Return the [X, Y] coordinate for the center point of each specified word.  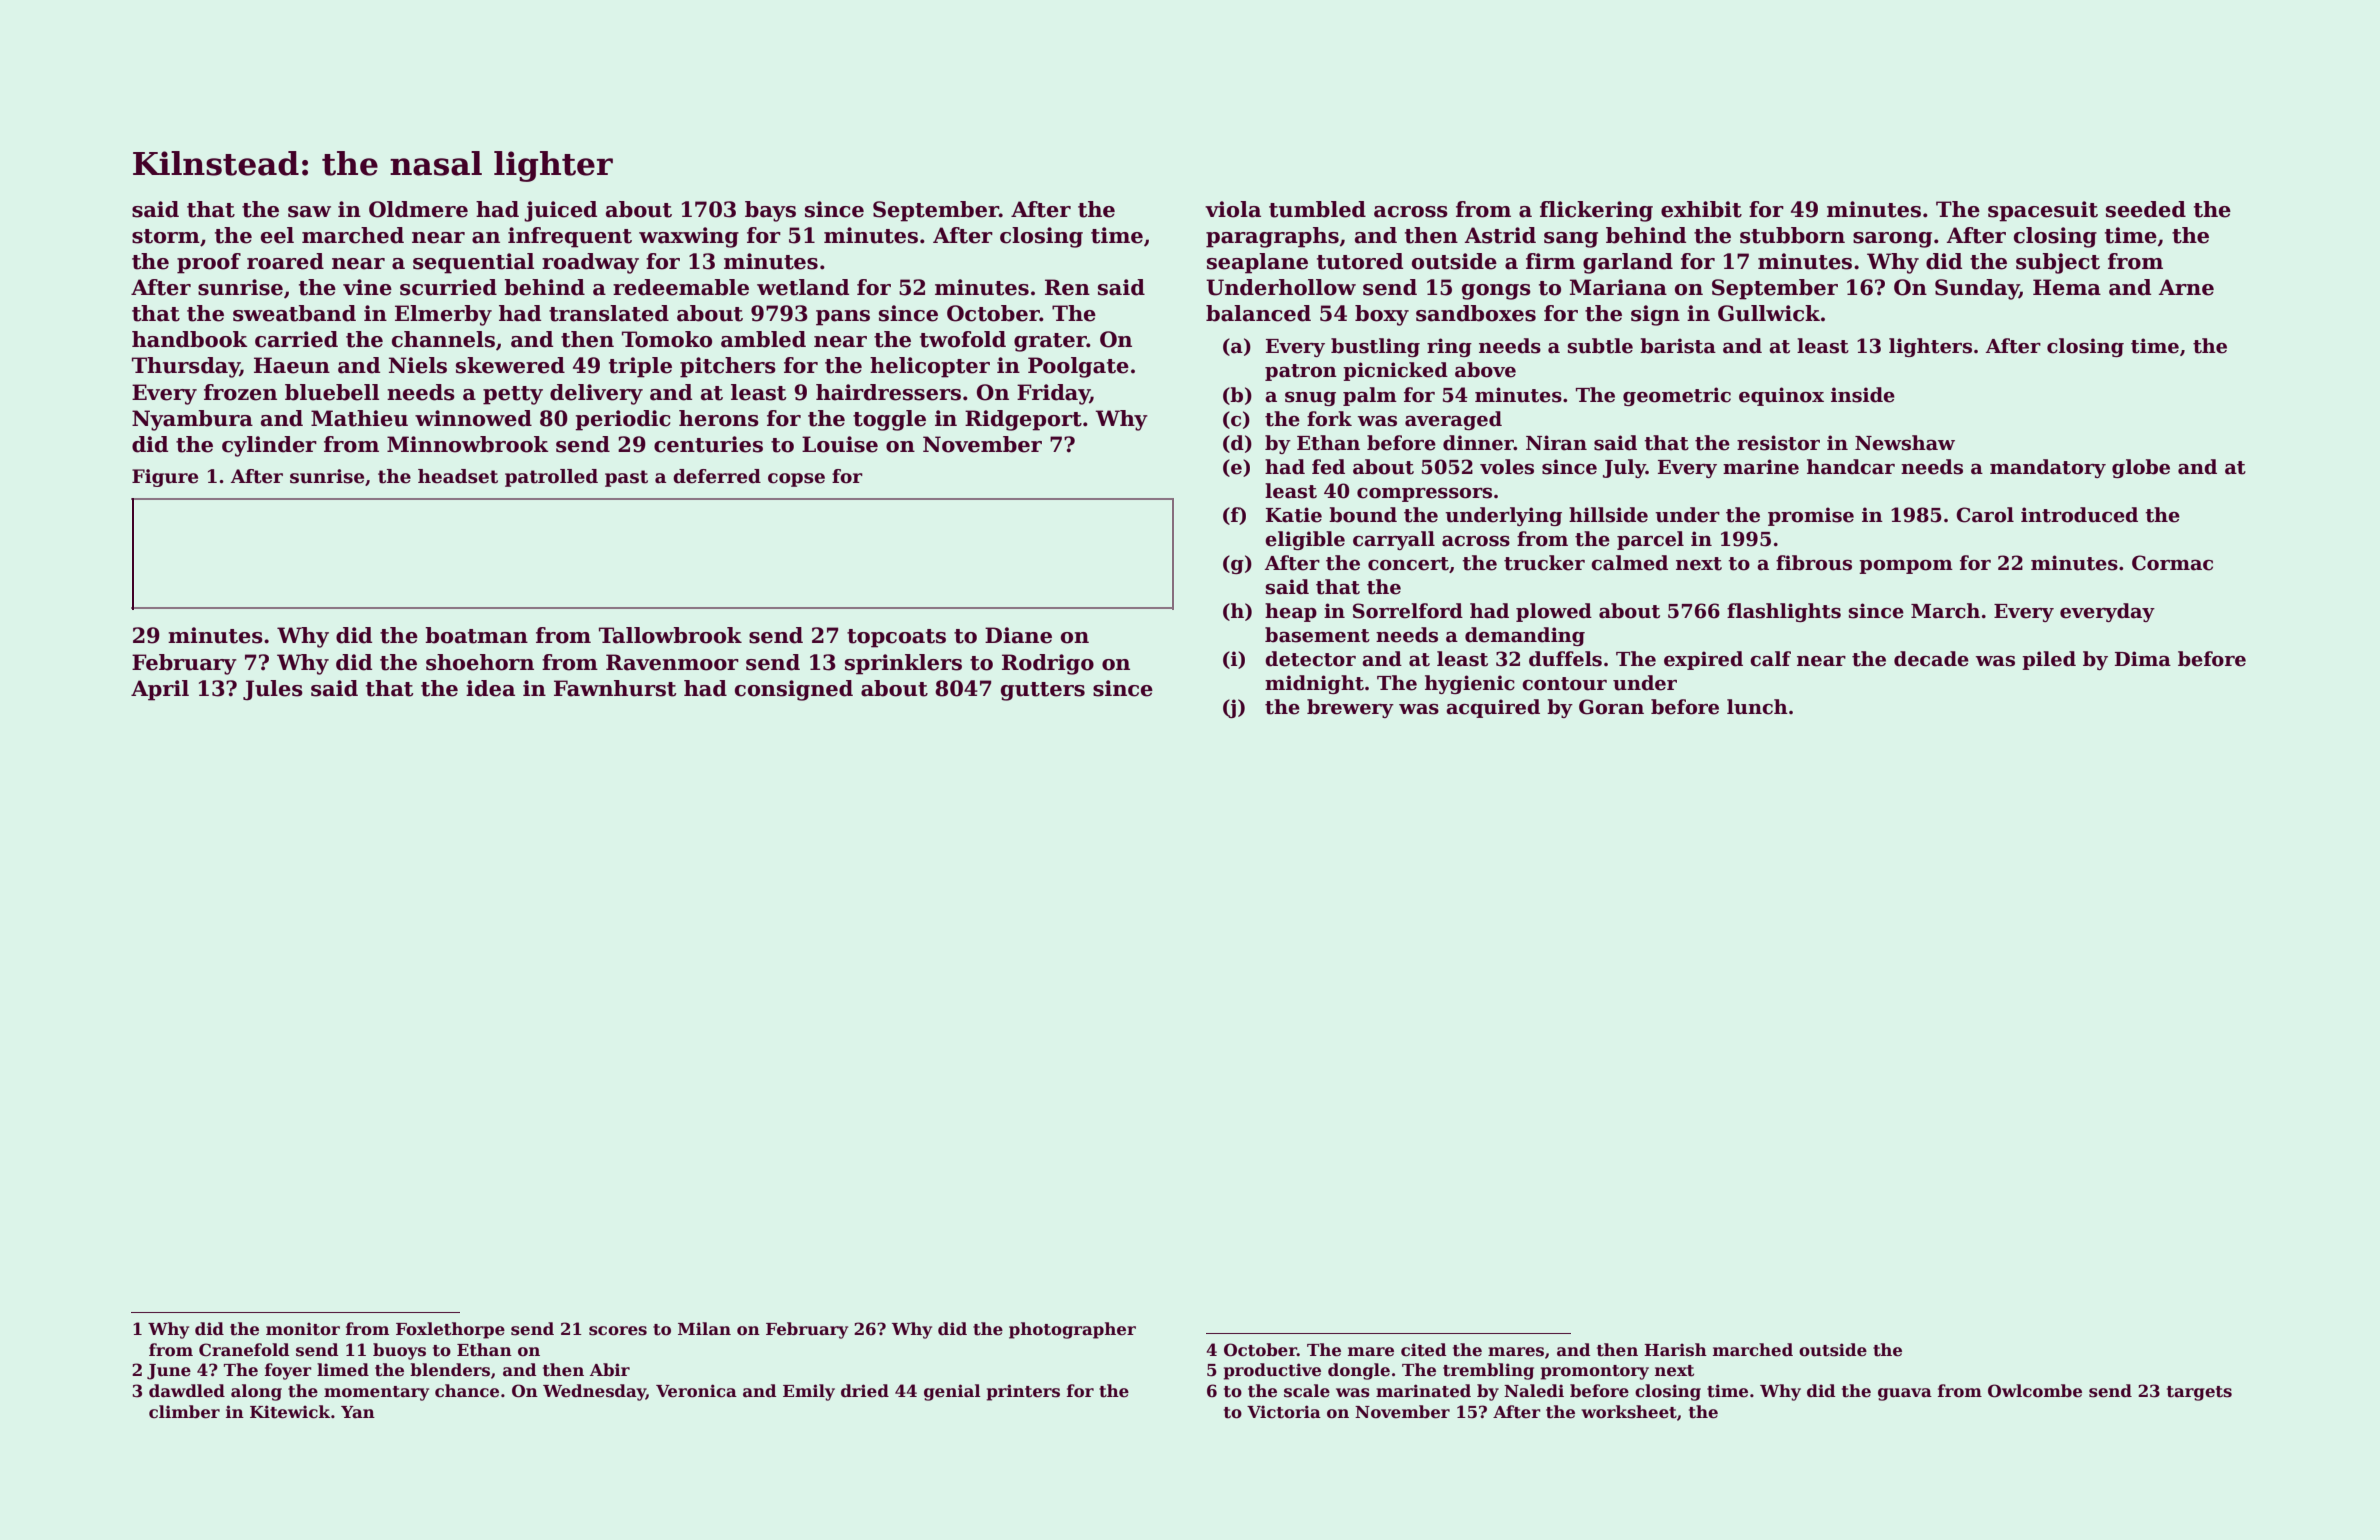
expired [1703, 660]
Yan [358, 1412]
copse [796, 480]
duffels [1565, 659]
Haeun [292, 365]
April [160, 690]
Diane [1018, 635]
